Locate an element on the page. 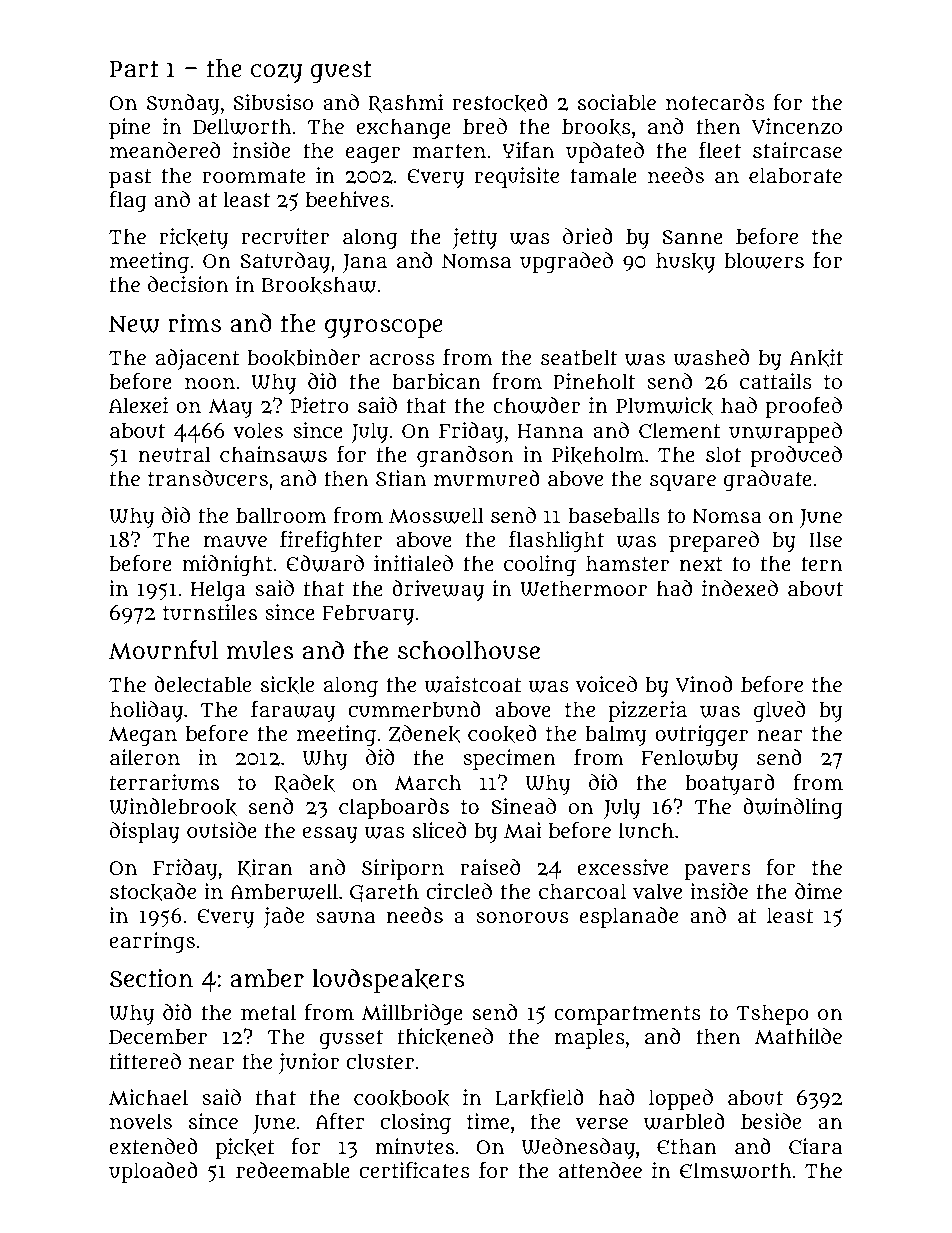 The image size is (952, 1233). past is located at coordinates (130, 178).
